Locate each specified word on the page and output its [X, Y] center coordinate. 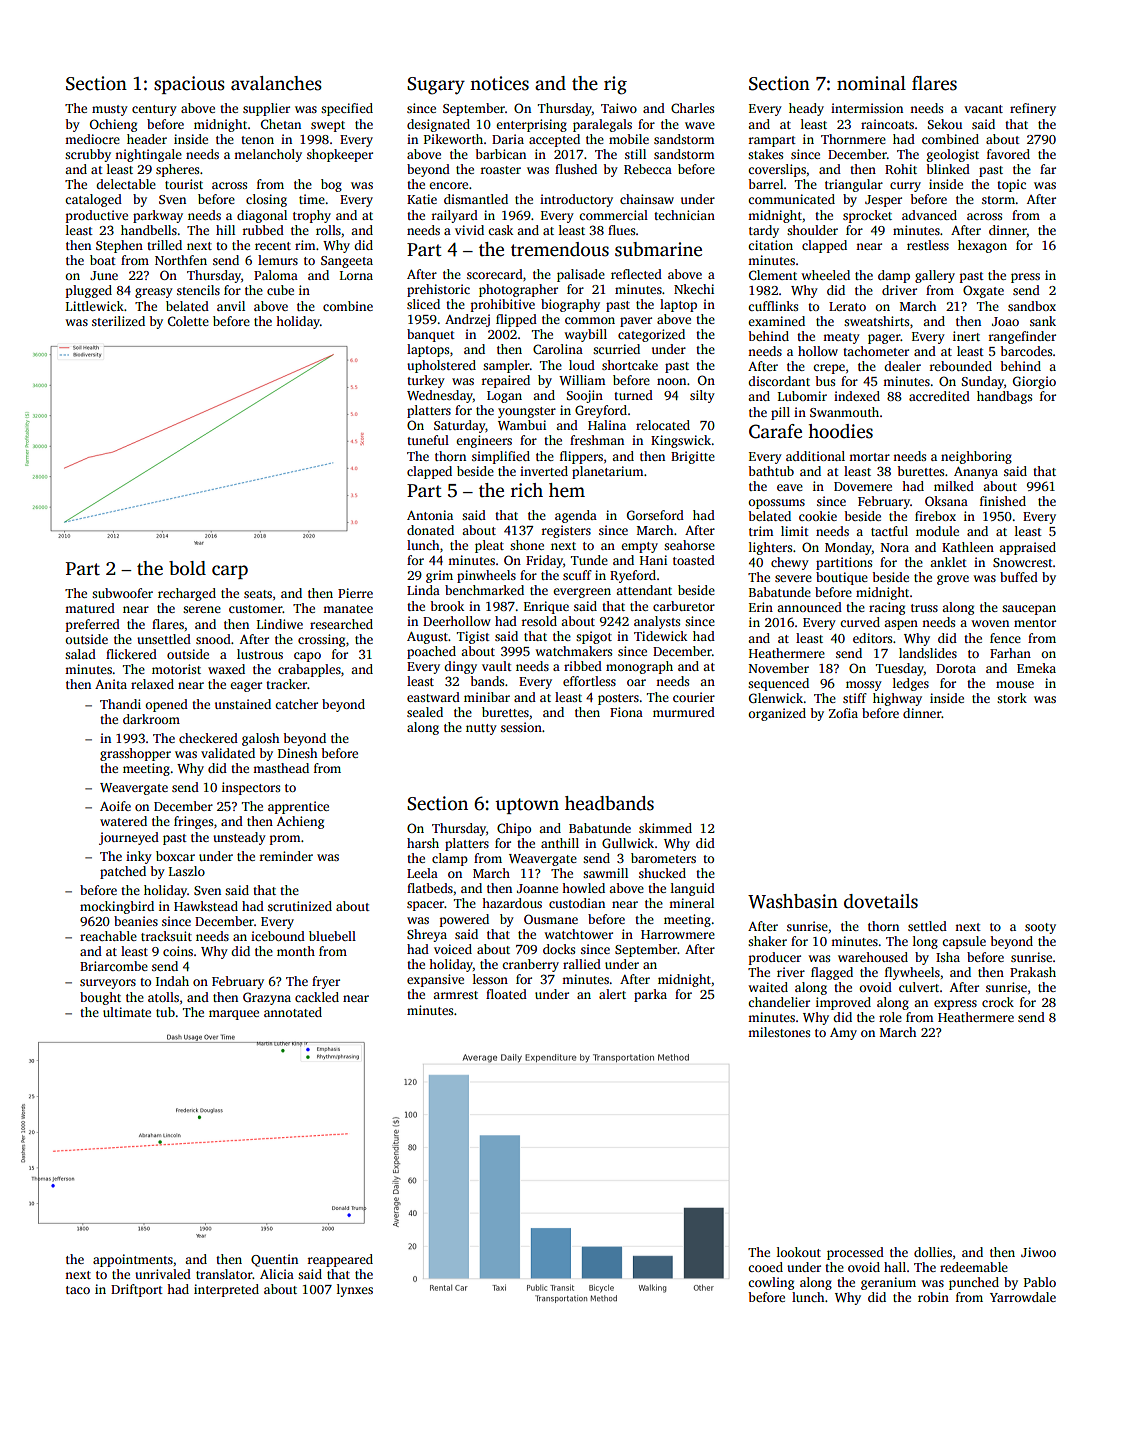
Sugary [436, 86]
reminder [286, 856]
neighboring [976, 457]
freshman [597, 440]
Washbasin [793, 901]
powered [464, 920]
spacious [189, 85]
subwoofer [122, 593]
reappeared [340, 1260]
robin [933, 1297]
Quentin [274, 1260]
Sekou [945, 124]
